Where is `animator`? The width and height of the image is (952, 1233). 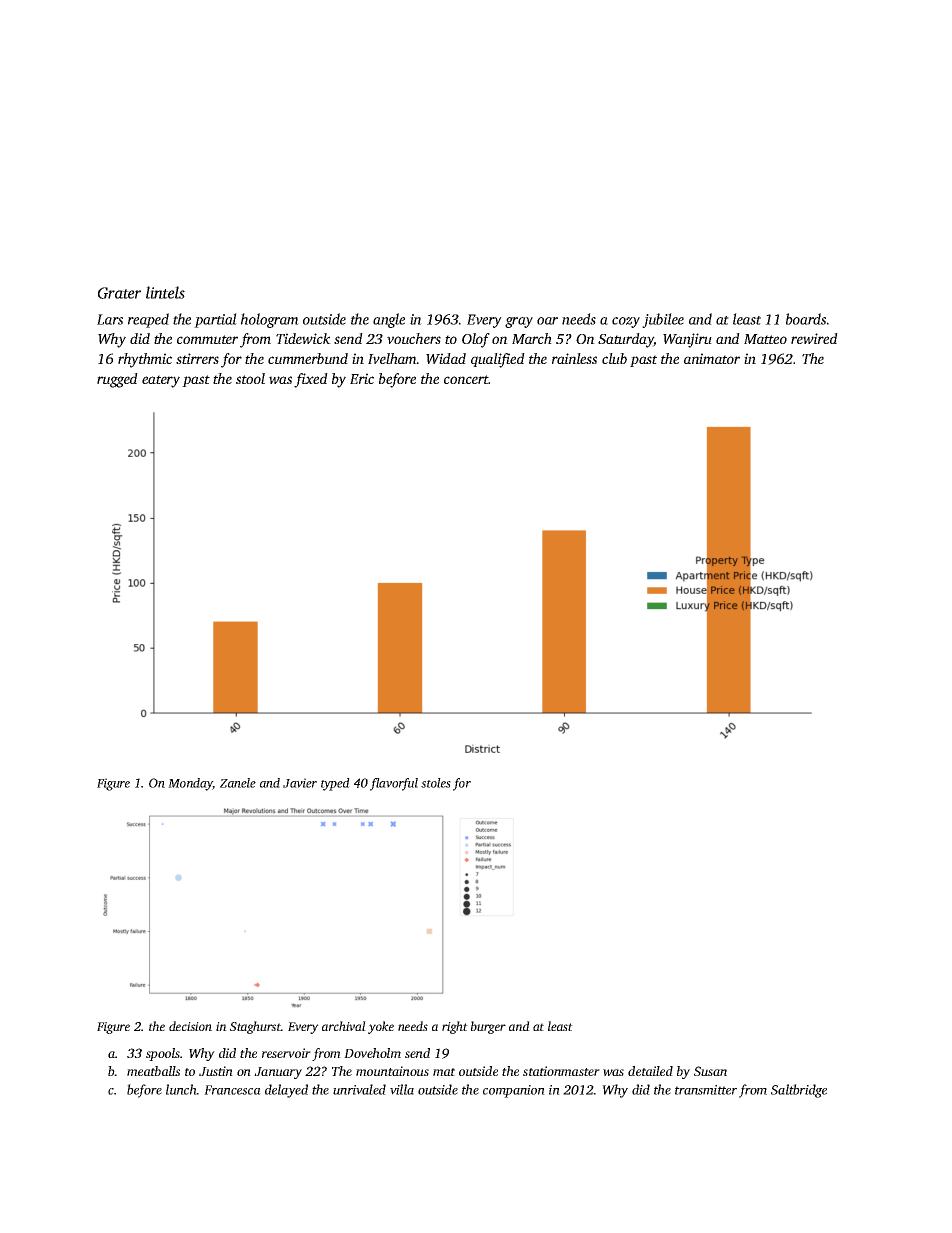 animator is located at coordinates (712, 358).
